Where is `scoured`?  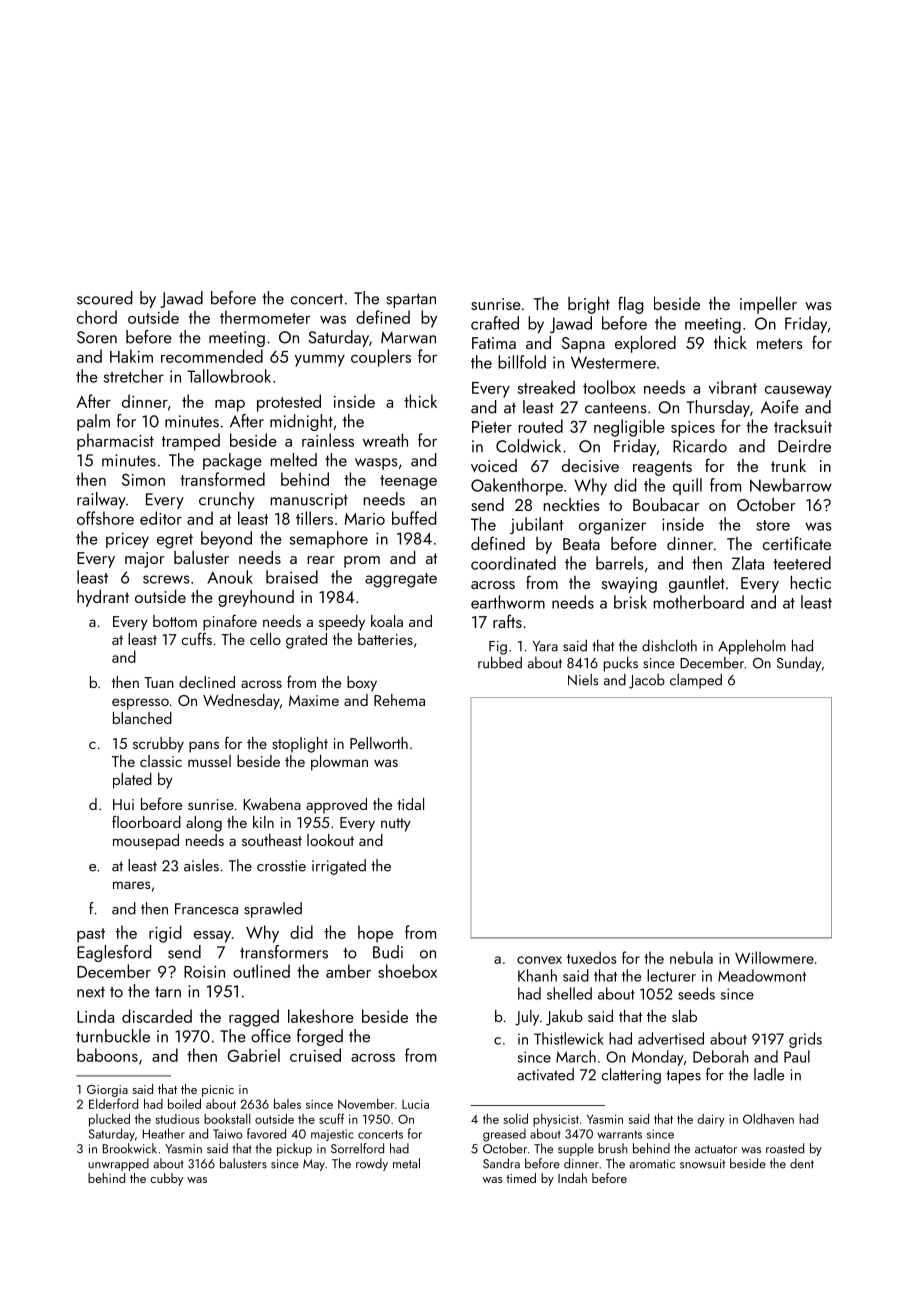
scoured is located at coordinates (104, 298).
